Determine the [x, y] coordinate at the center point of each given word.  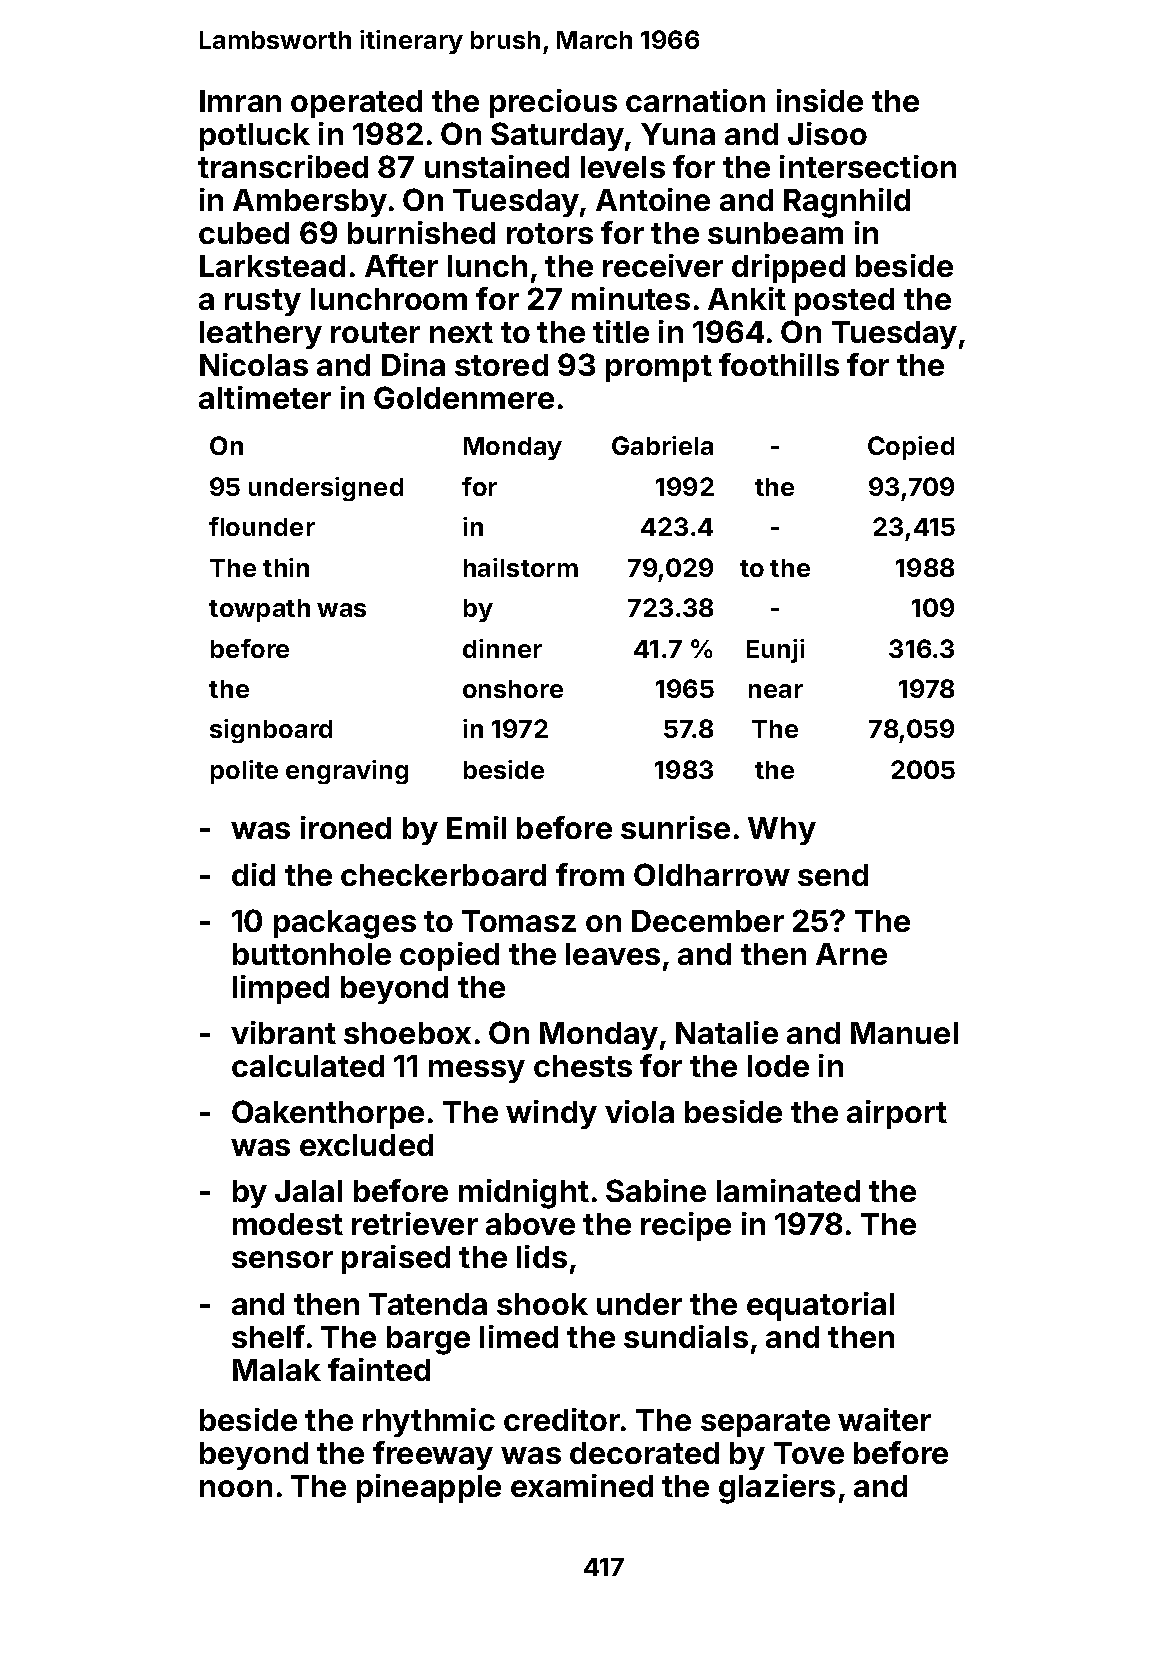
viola [639, 1111]
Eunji [775, 651]
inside [820, 100]
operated [356, 104]
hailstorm [521, 567]
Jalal [308, 1191]
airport [897, 1114]
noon [236, 1488]
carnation [695, 100]
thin [286, 567]
